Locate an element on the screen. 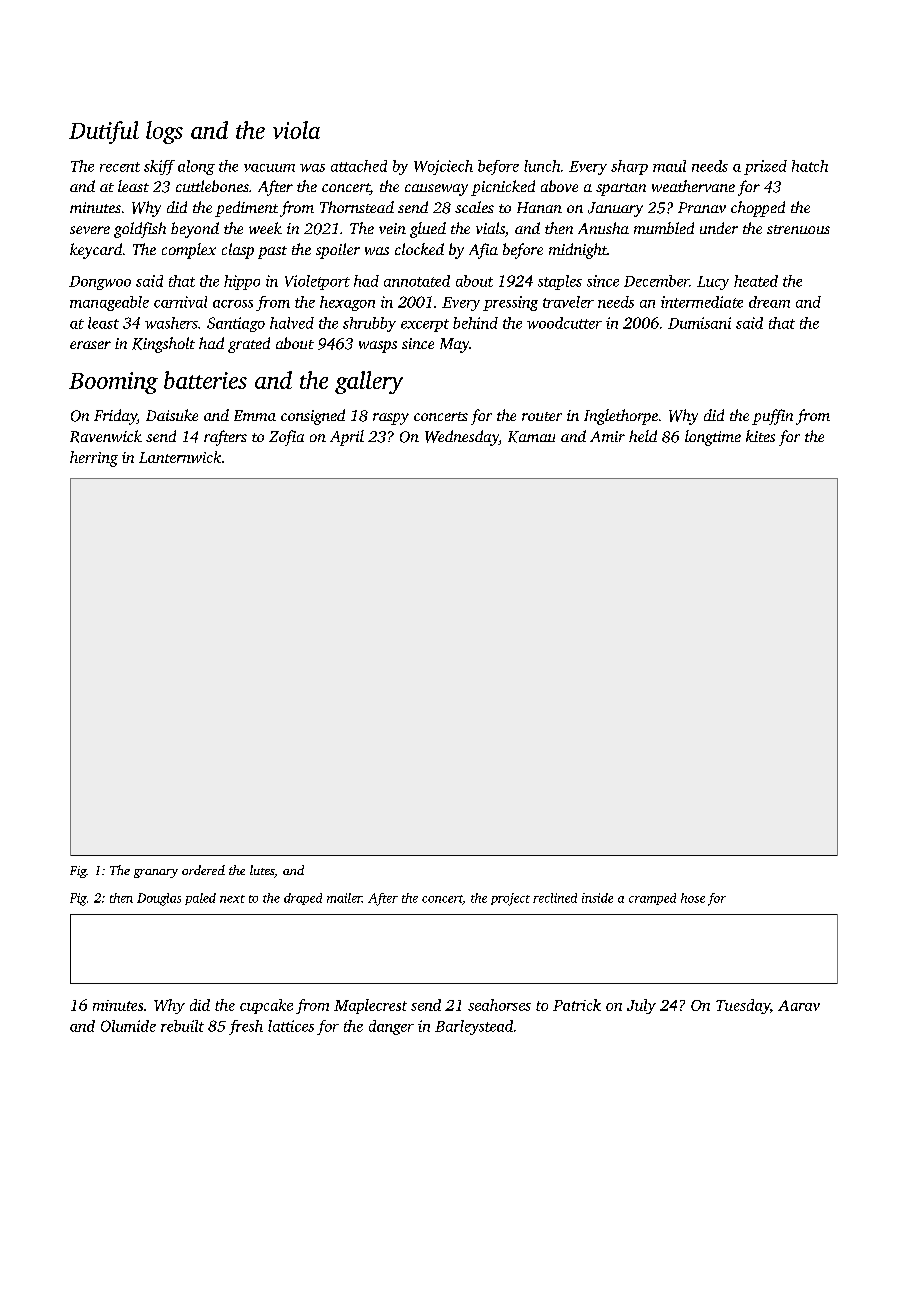 This screenshot has width=908, height=1316. grated is located at coordinates (249, 345).
